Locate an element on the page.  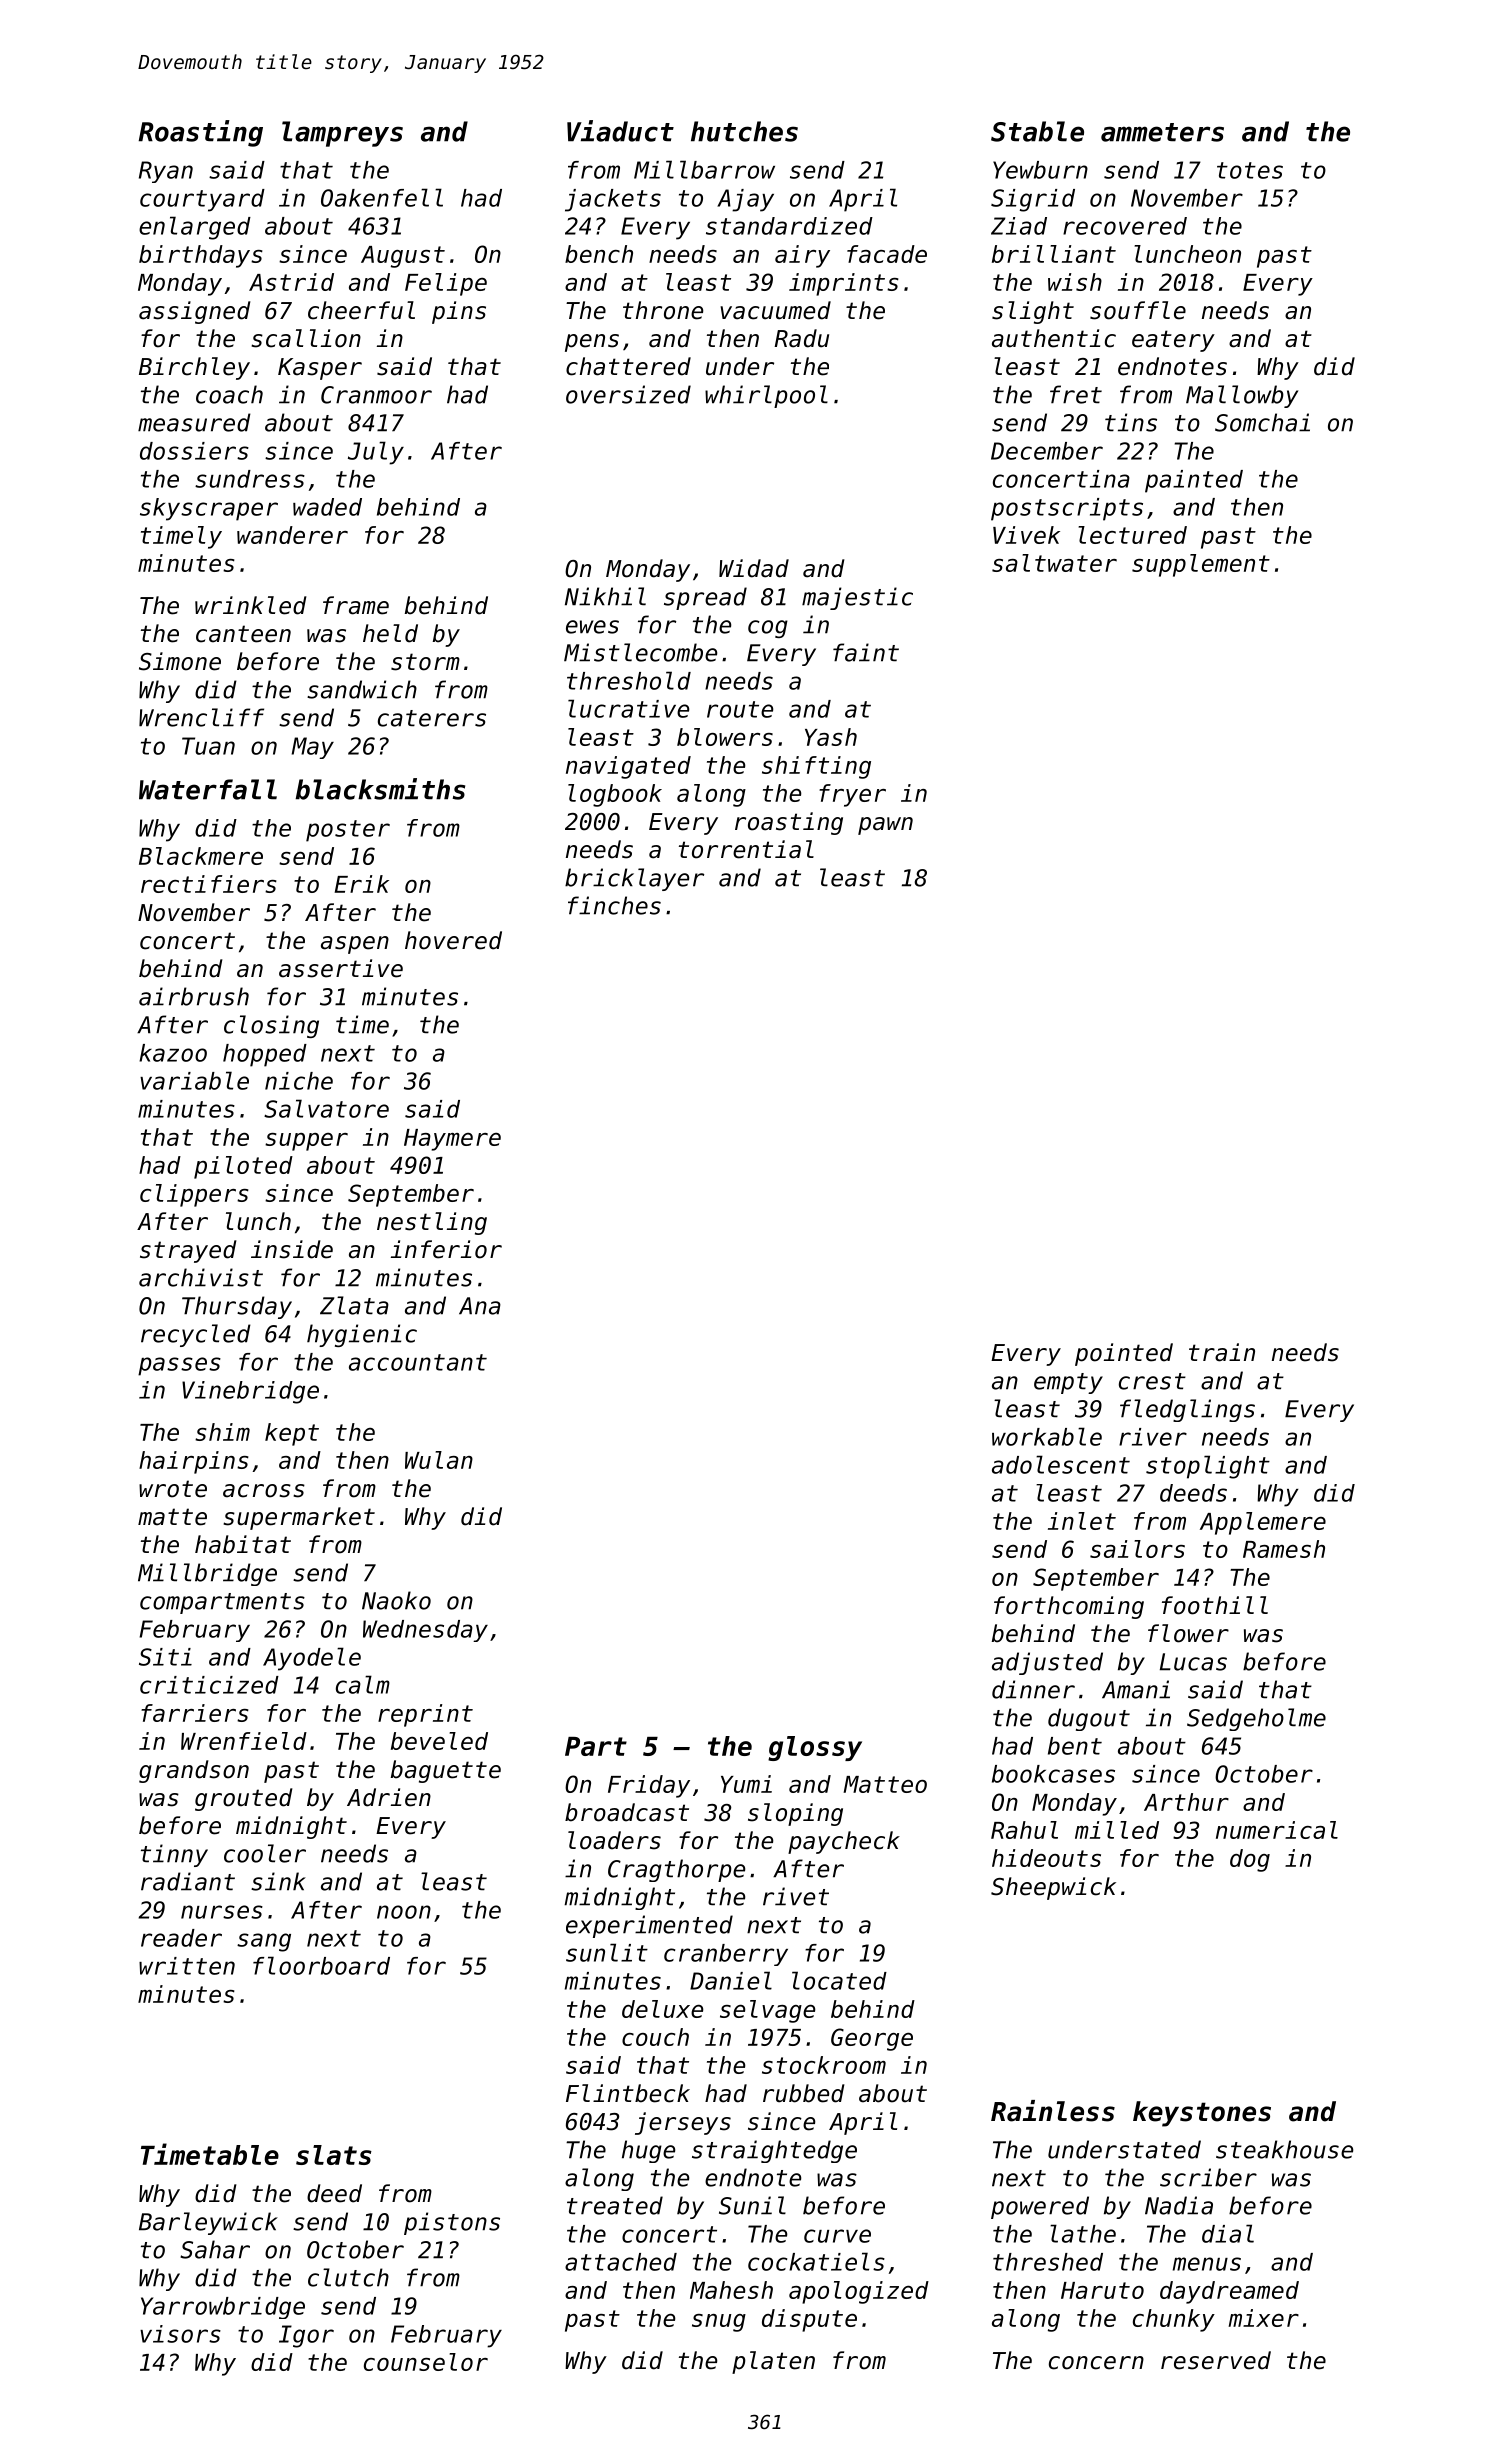
Stable is located at coordinates (1037, 131).
